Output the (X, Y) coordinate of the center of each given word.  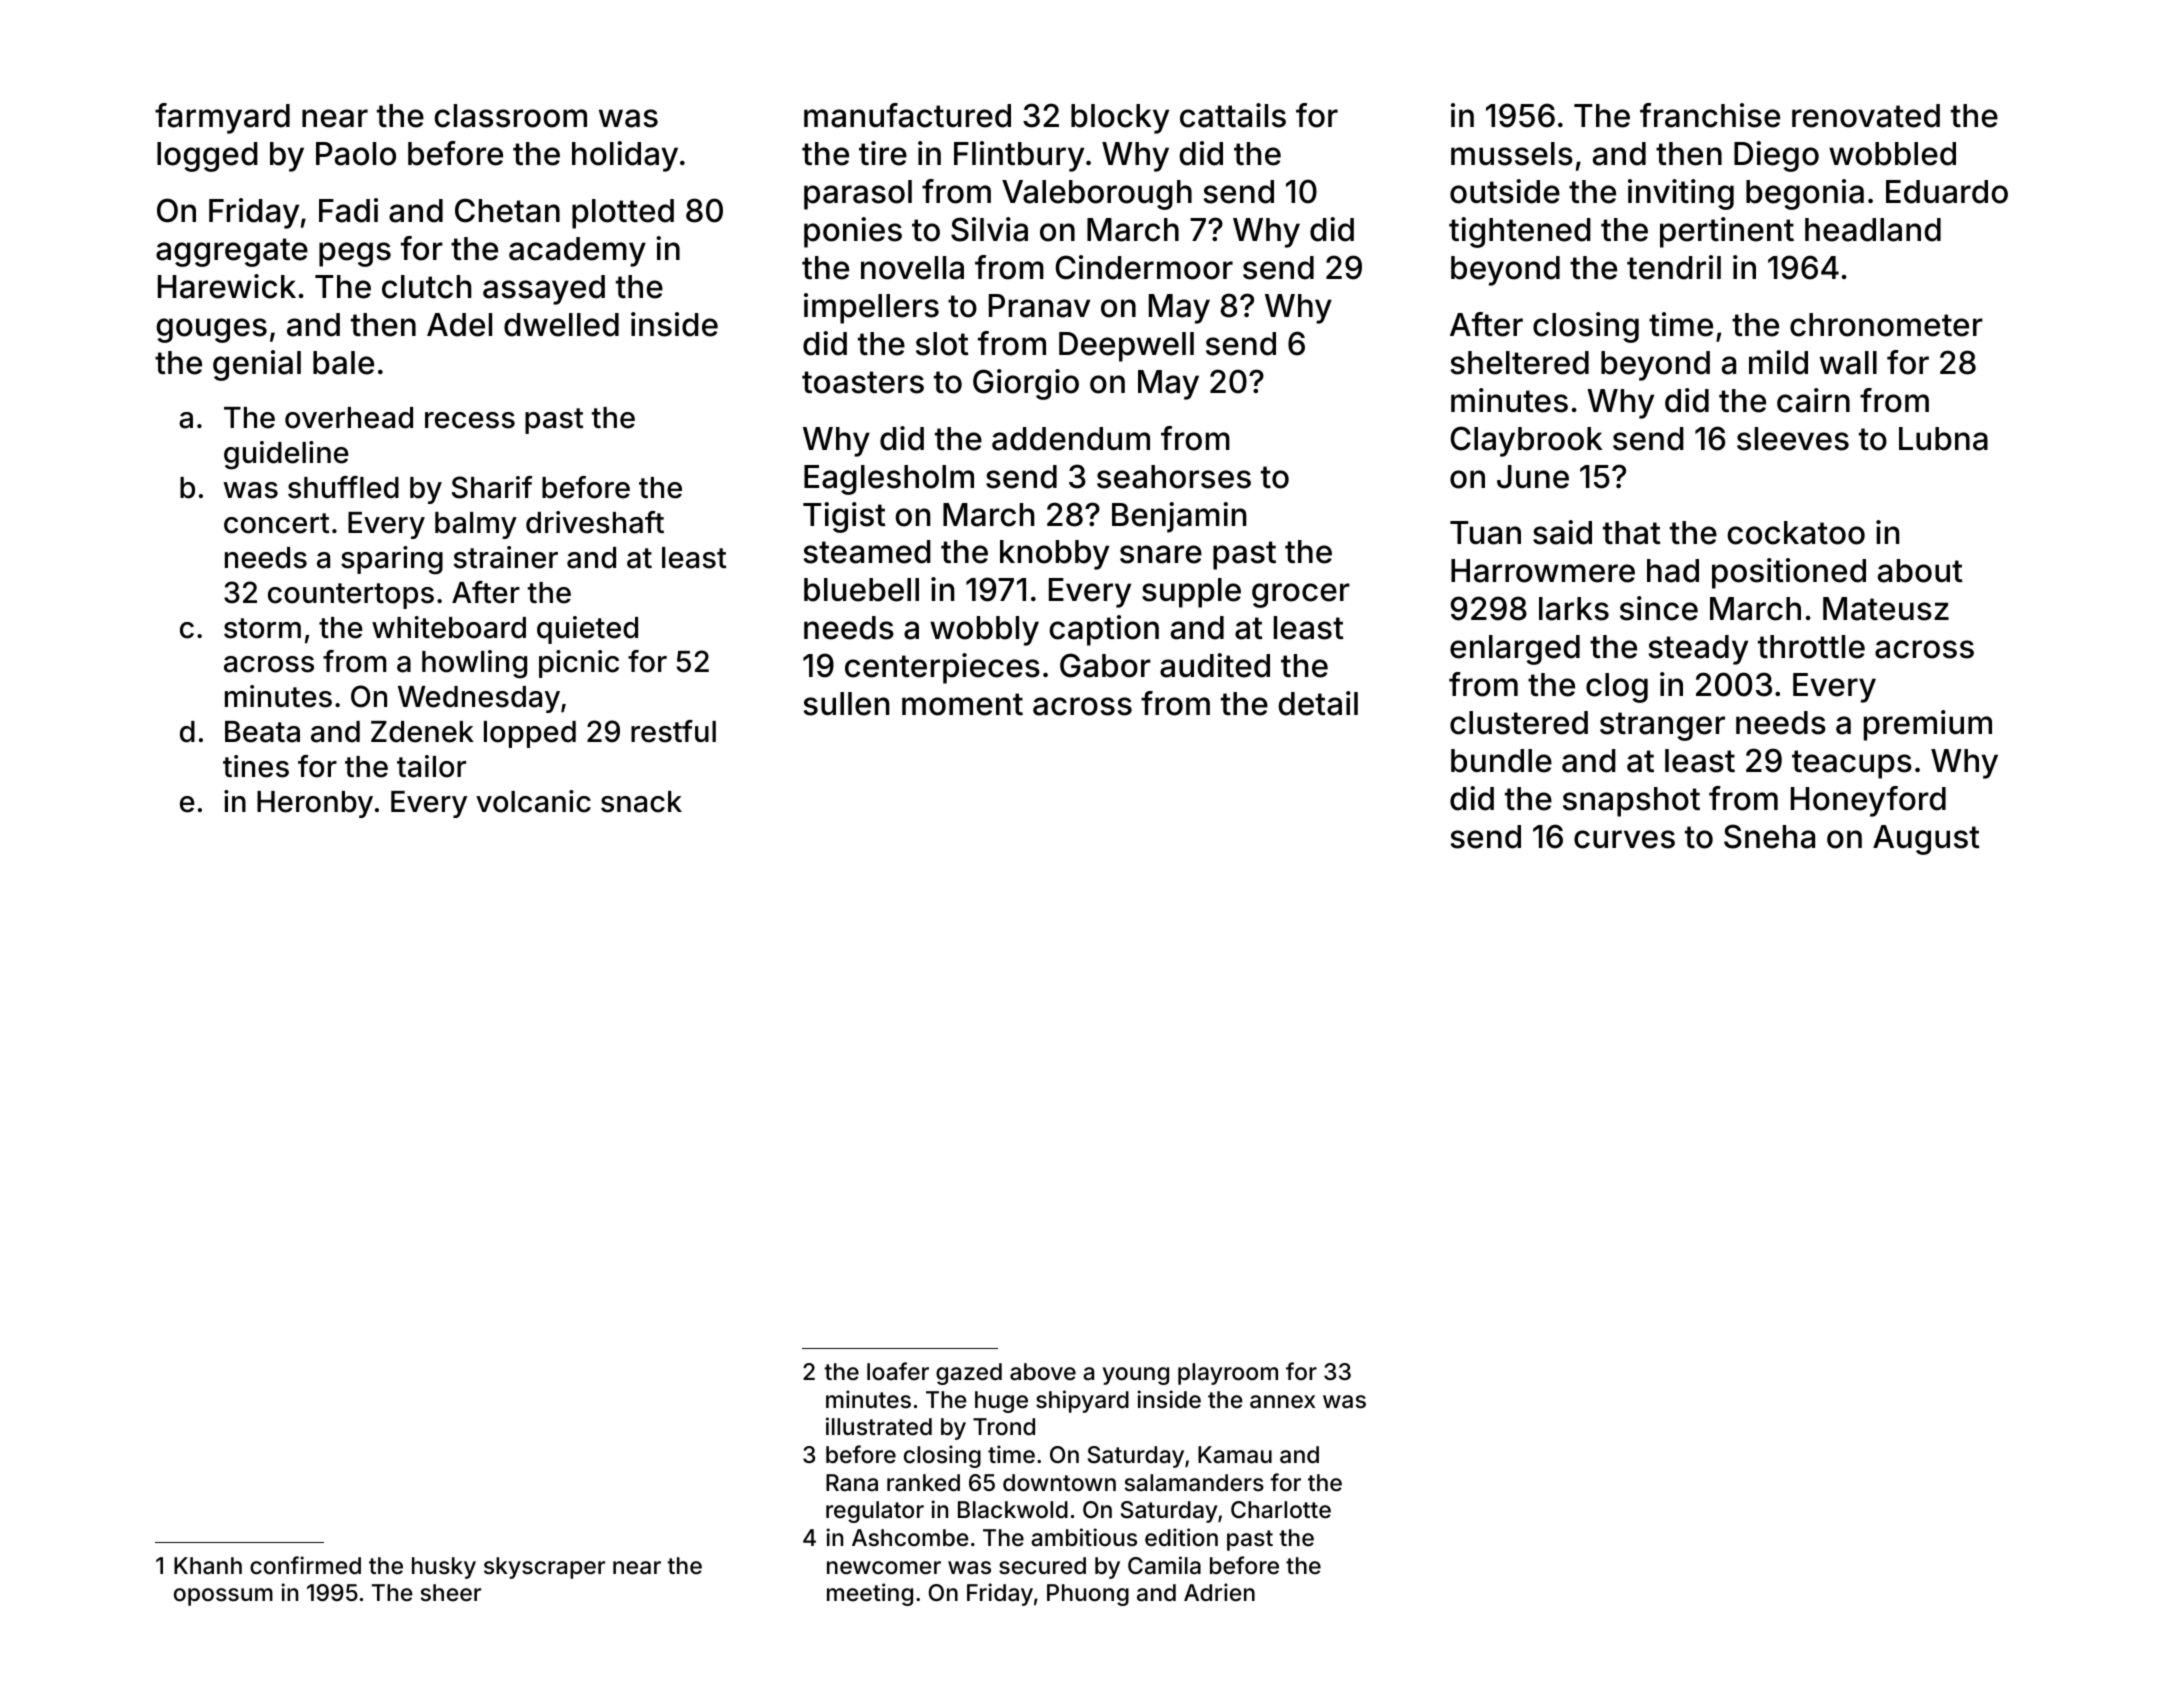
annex (1282, 1402)
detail (1318, 703)
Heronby (315, 804)
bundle (1501, 761)
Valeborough (1097, 195)
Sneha (1769, 836)
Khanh (208, 1566)
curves (1624, 839)
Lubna (1943, 439)
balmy (476, 525)
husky (444, 1568)
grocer (1301, 595)
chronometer (1886, 325)
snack (641, 802)
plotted (623, 214)
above (1043, 1372)
